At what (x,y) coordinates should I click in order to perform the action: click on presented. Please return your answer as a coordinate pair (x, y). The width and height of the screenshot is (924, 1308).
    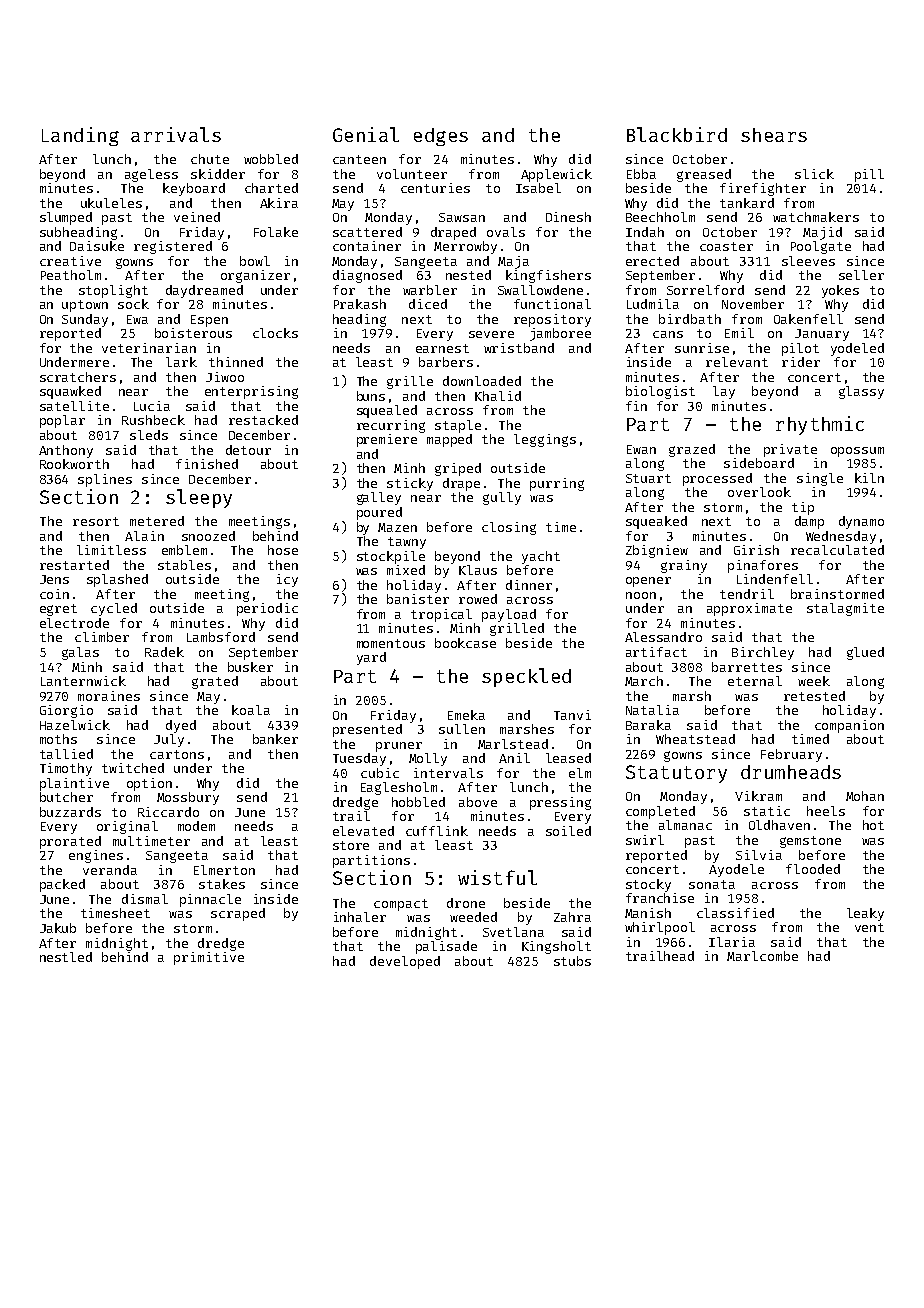
    Looking at the image, I should click on (367, 730).
